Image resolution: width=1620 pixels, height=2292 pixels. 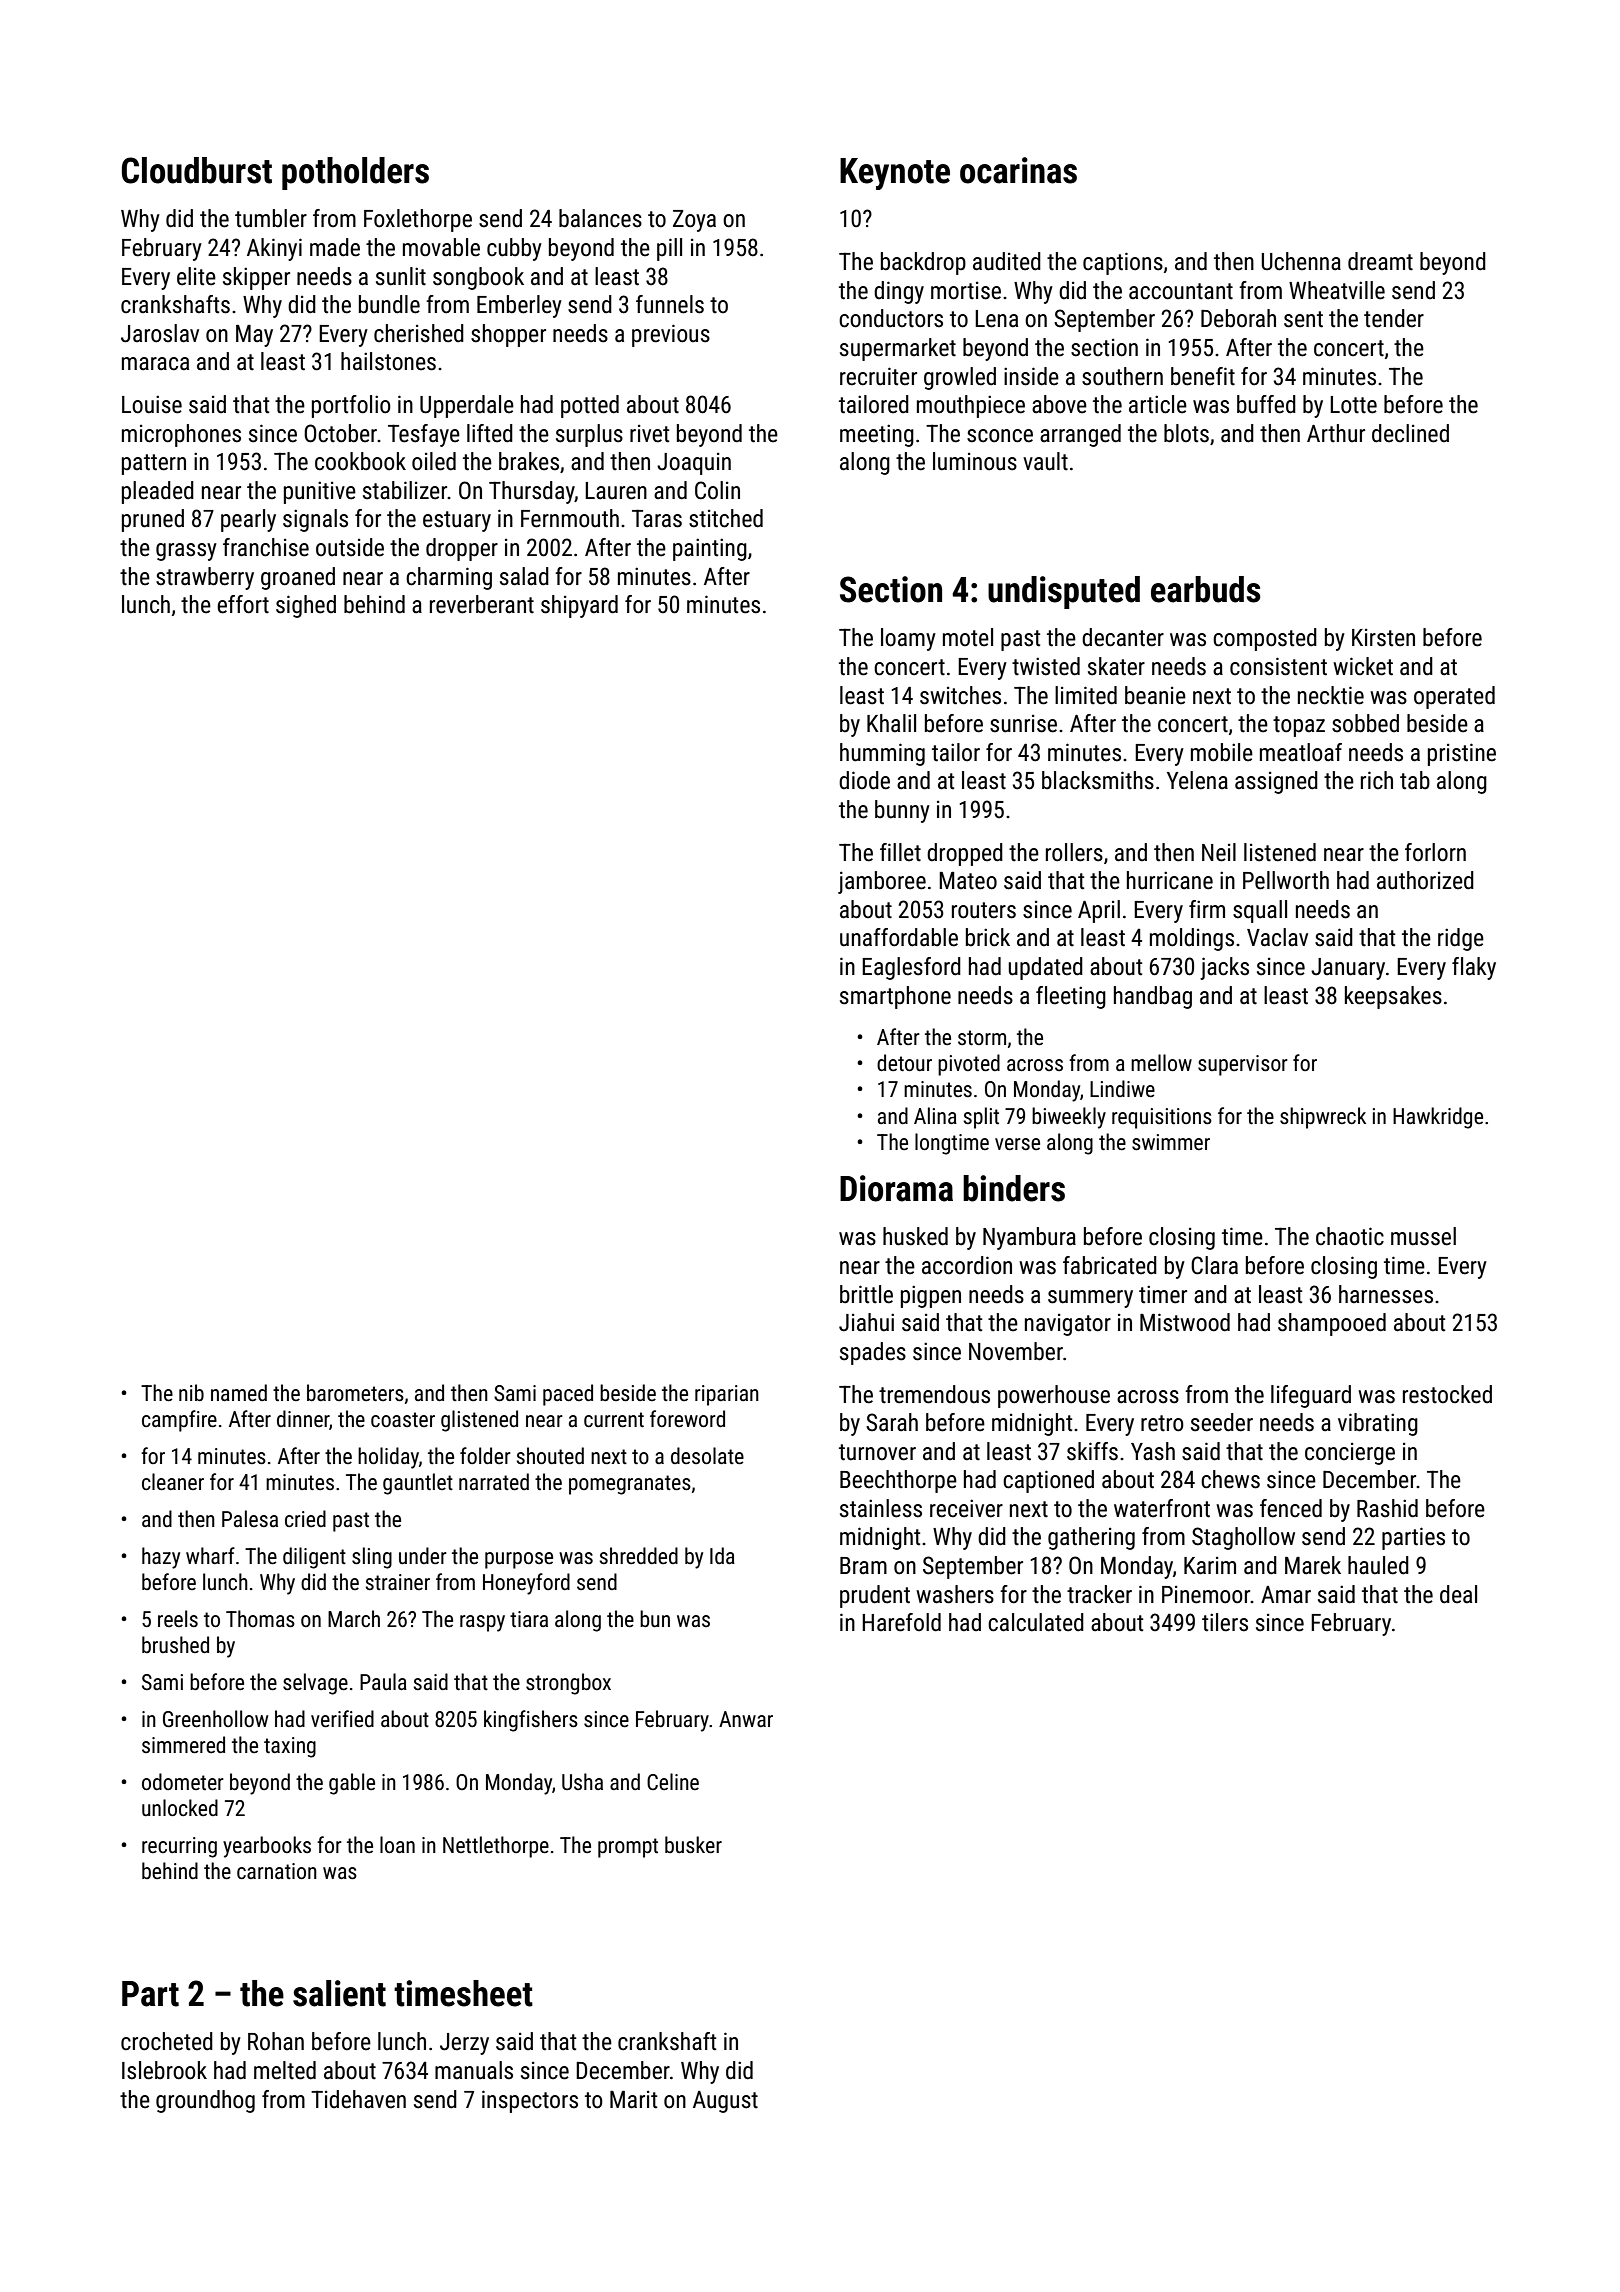 I want to click on maraca, so click(x=155, y=364).
